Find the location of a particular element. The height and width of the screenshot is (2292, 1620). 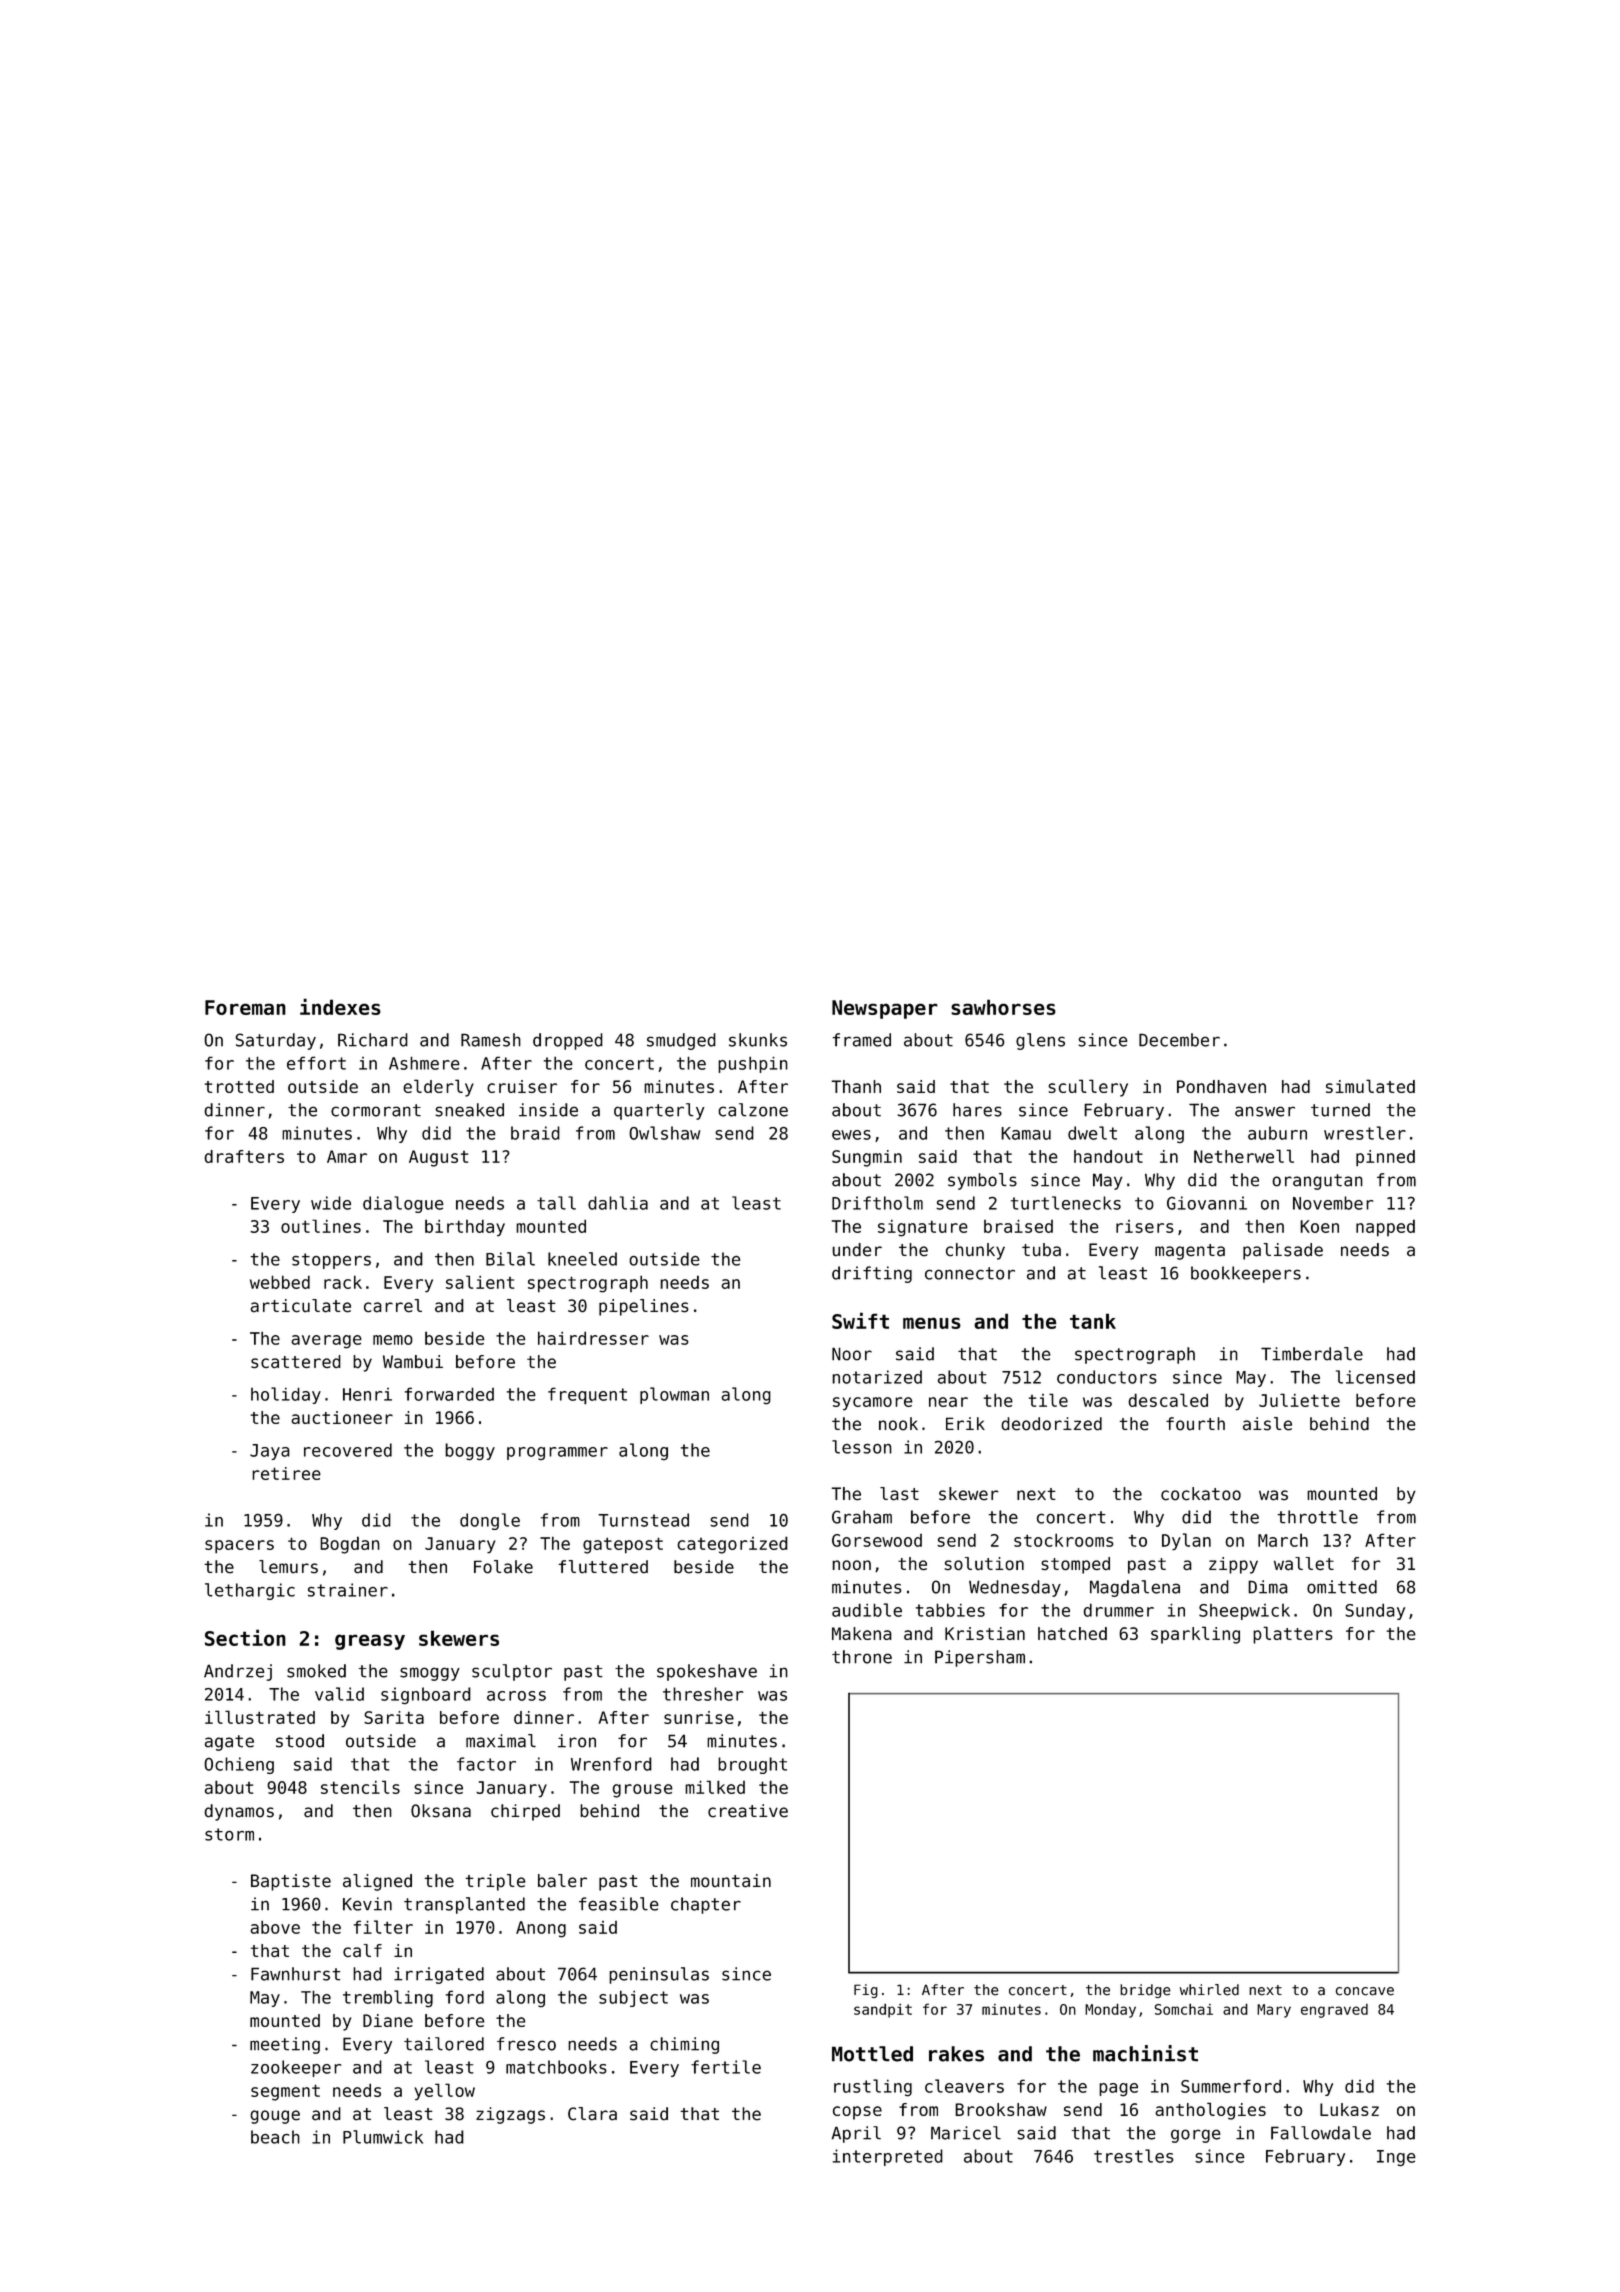

Giovanni is located at coordinates (1207, 1203).
